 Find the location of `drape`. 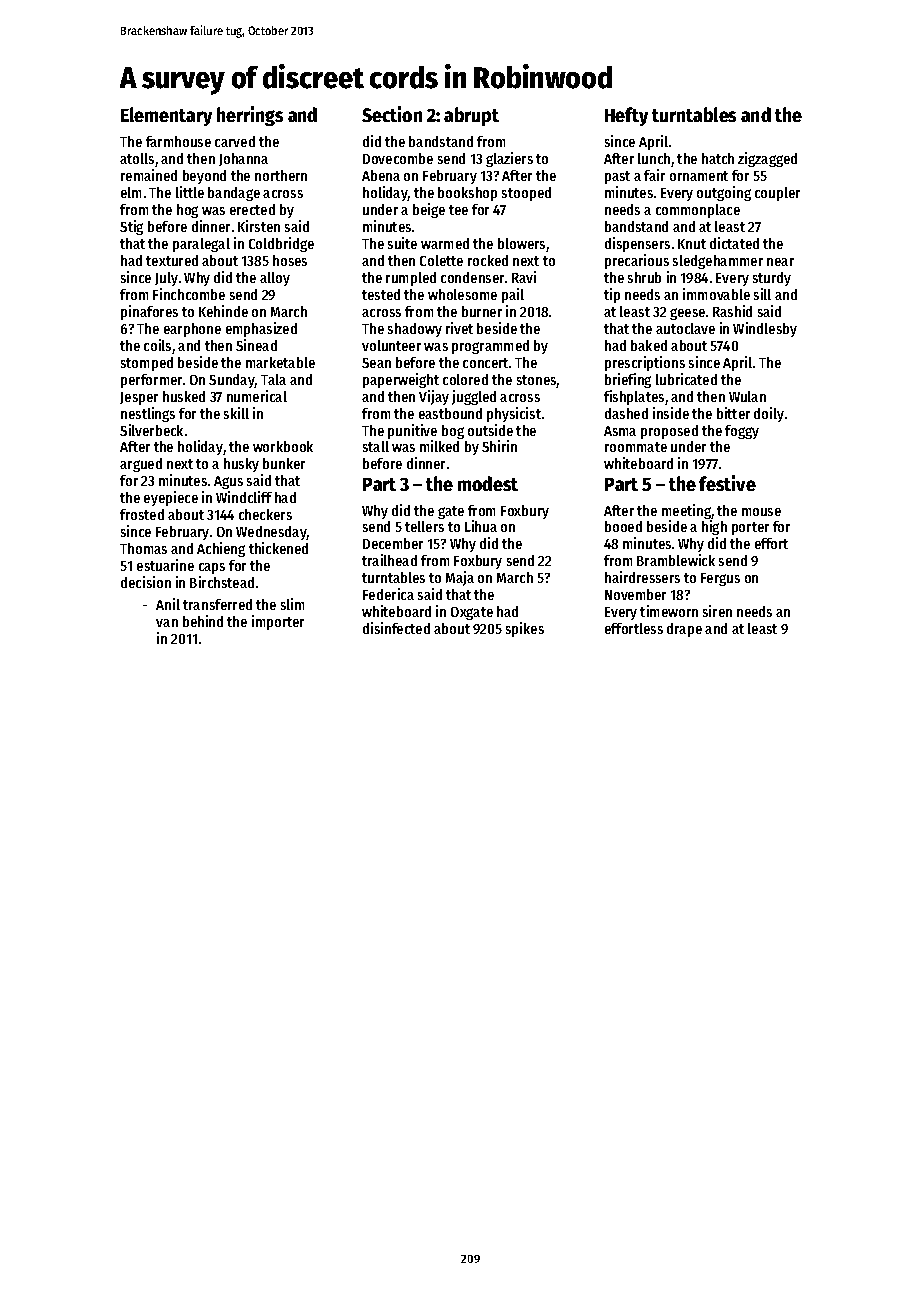

drape is located at coordinates (684, 630).
